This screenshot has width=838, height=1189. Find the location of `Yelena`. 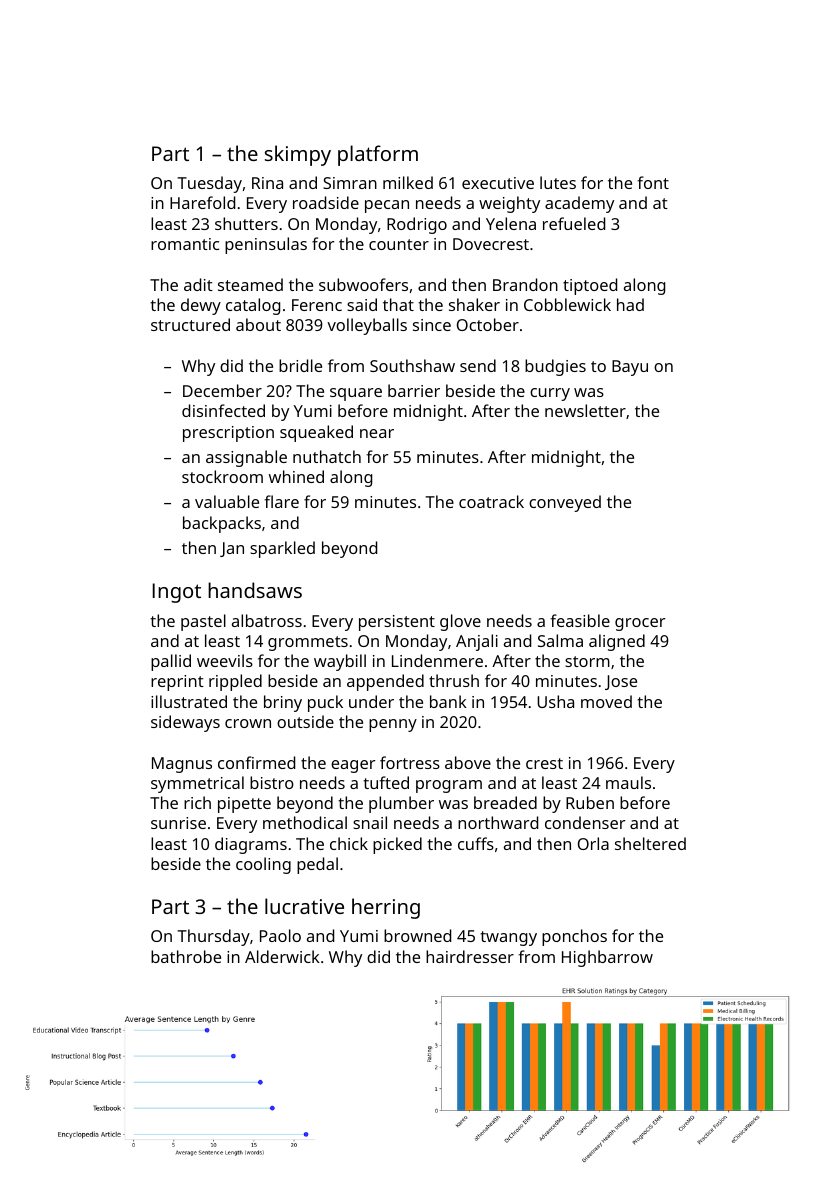

Yelena is located at coordinates (511, 223).
